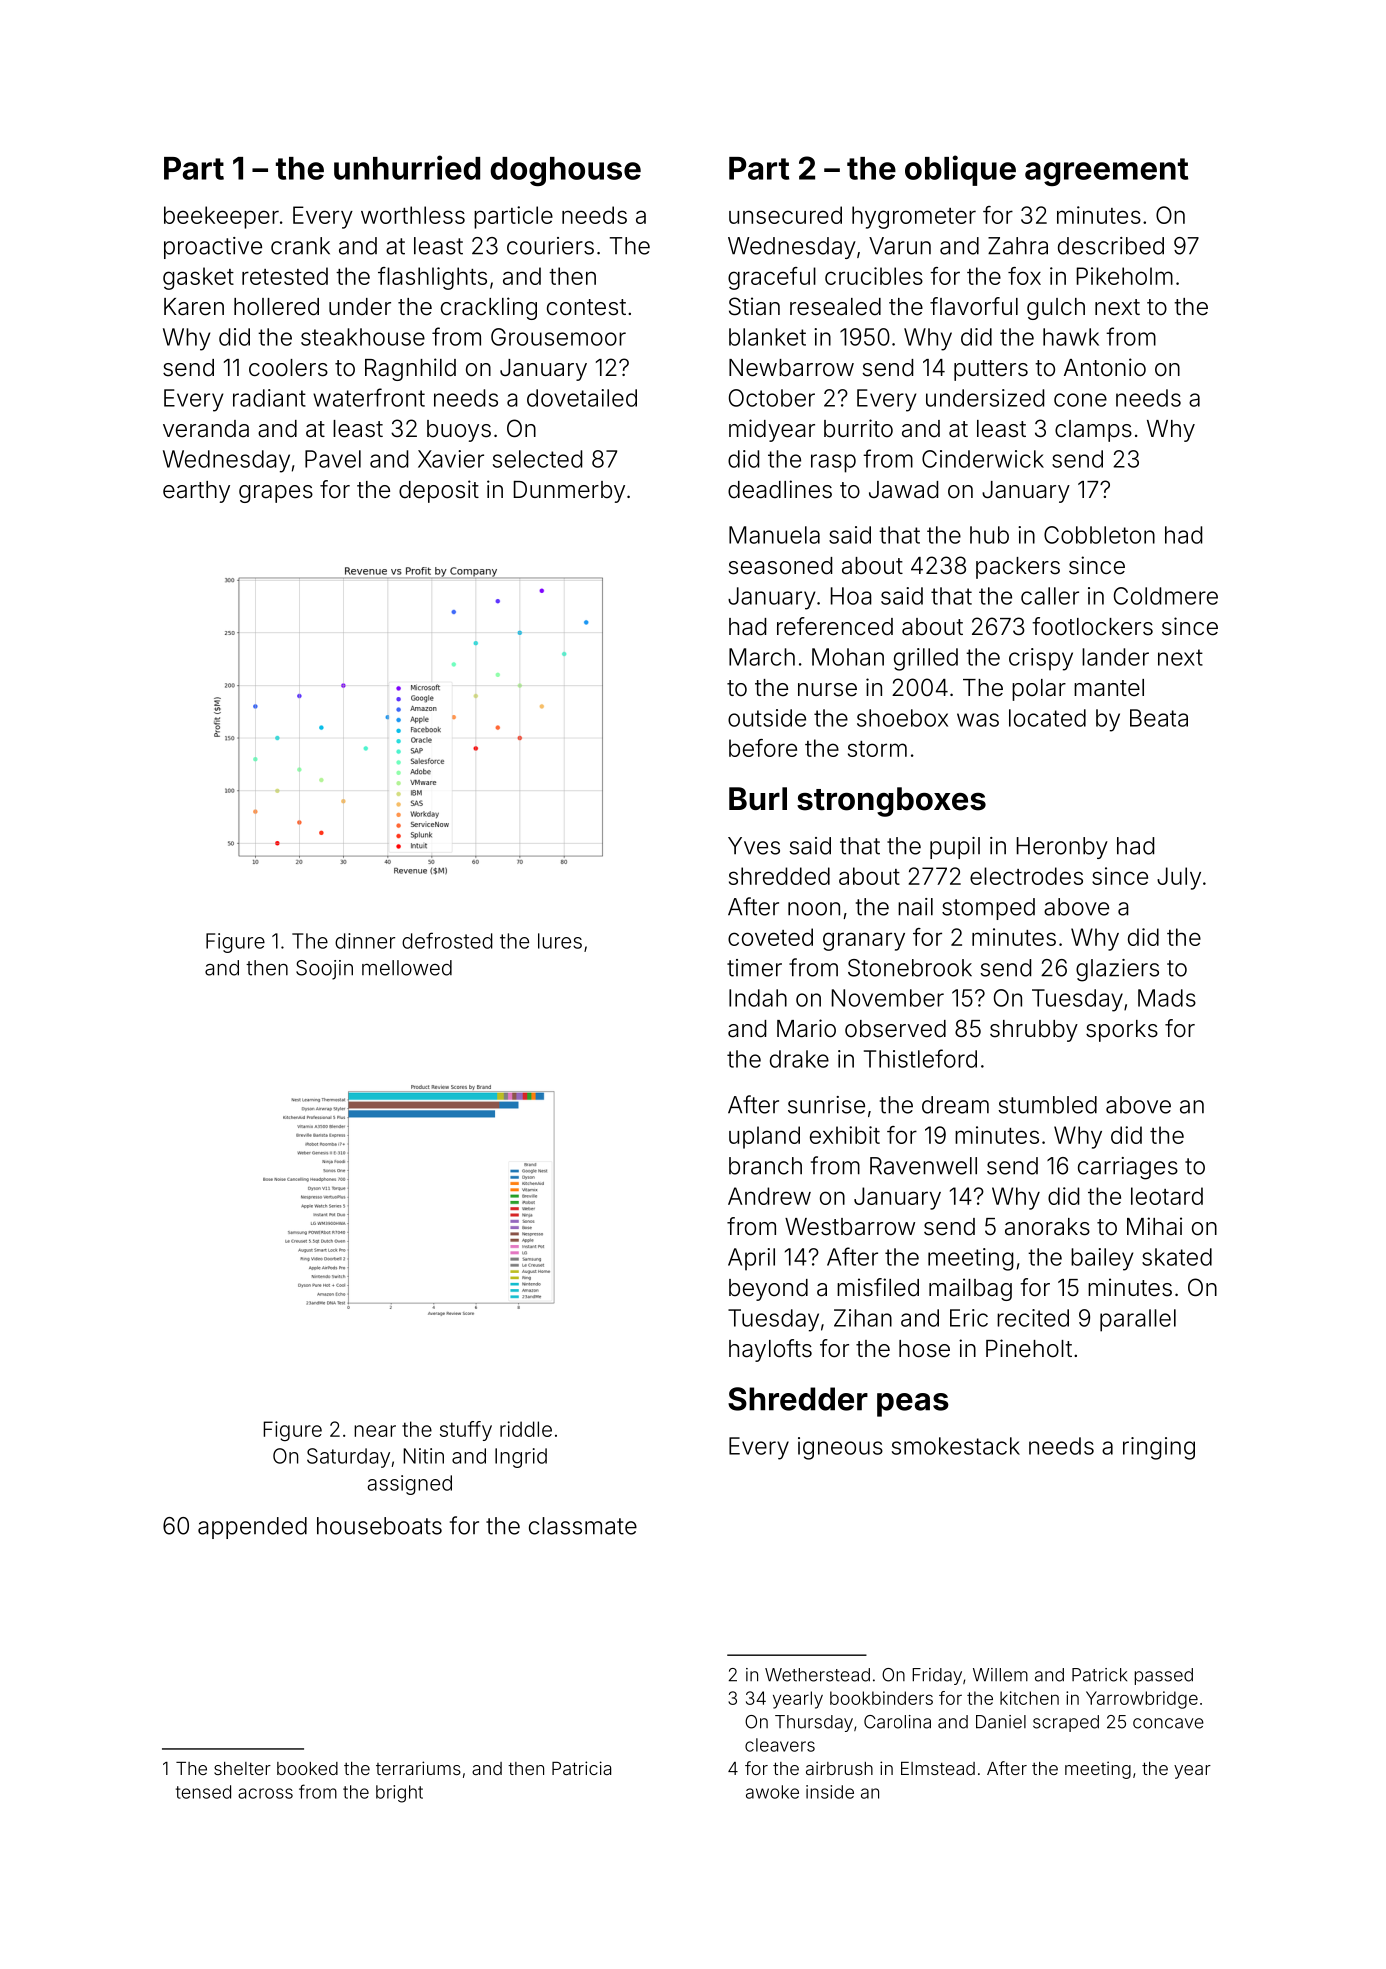 The height and width of the screenshot is (1969, 1386). Describe the element at coordinates (991, 370) in the screenshot. I see `putters` at that location.
